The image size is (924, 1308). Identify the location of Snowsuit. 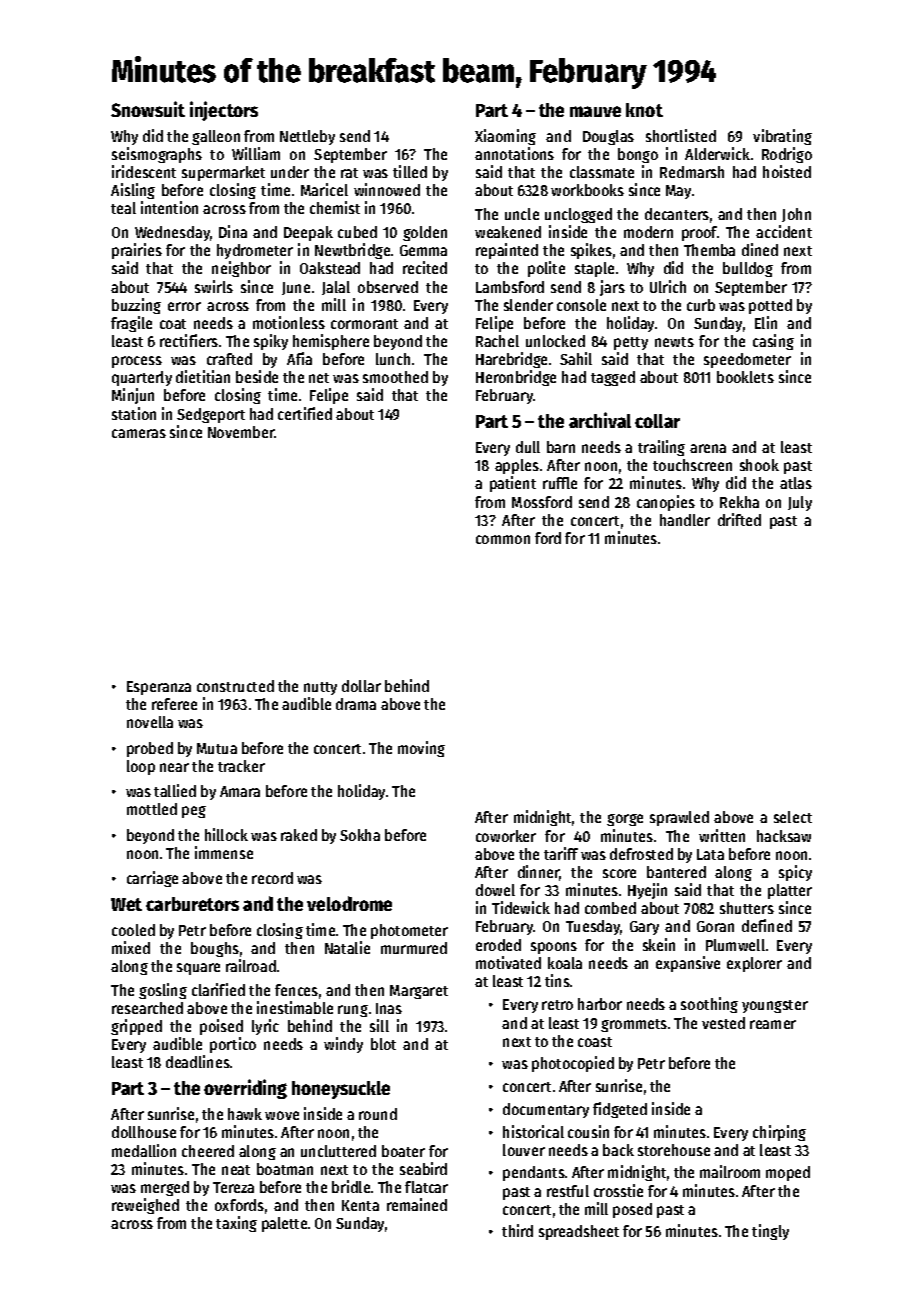
(148, 109).
